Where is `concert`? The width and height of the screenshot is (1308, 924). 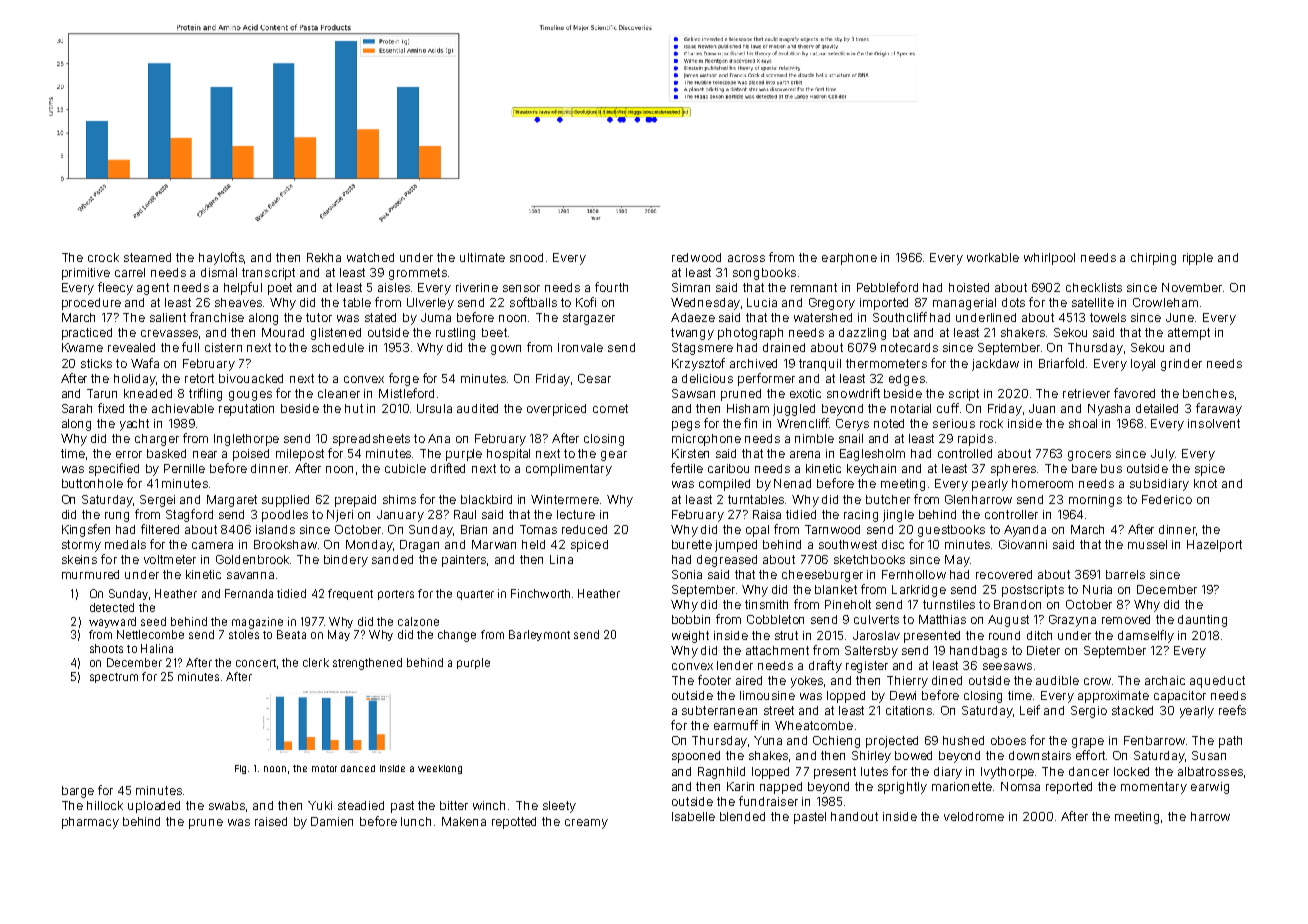
concert is located at coordinates (256, 663).
